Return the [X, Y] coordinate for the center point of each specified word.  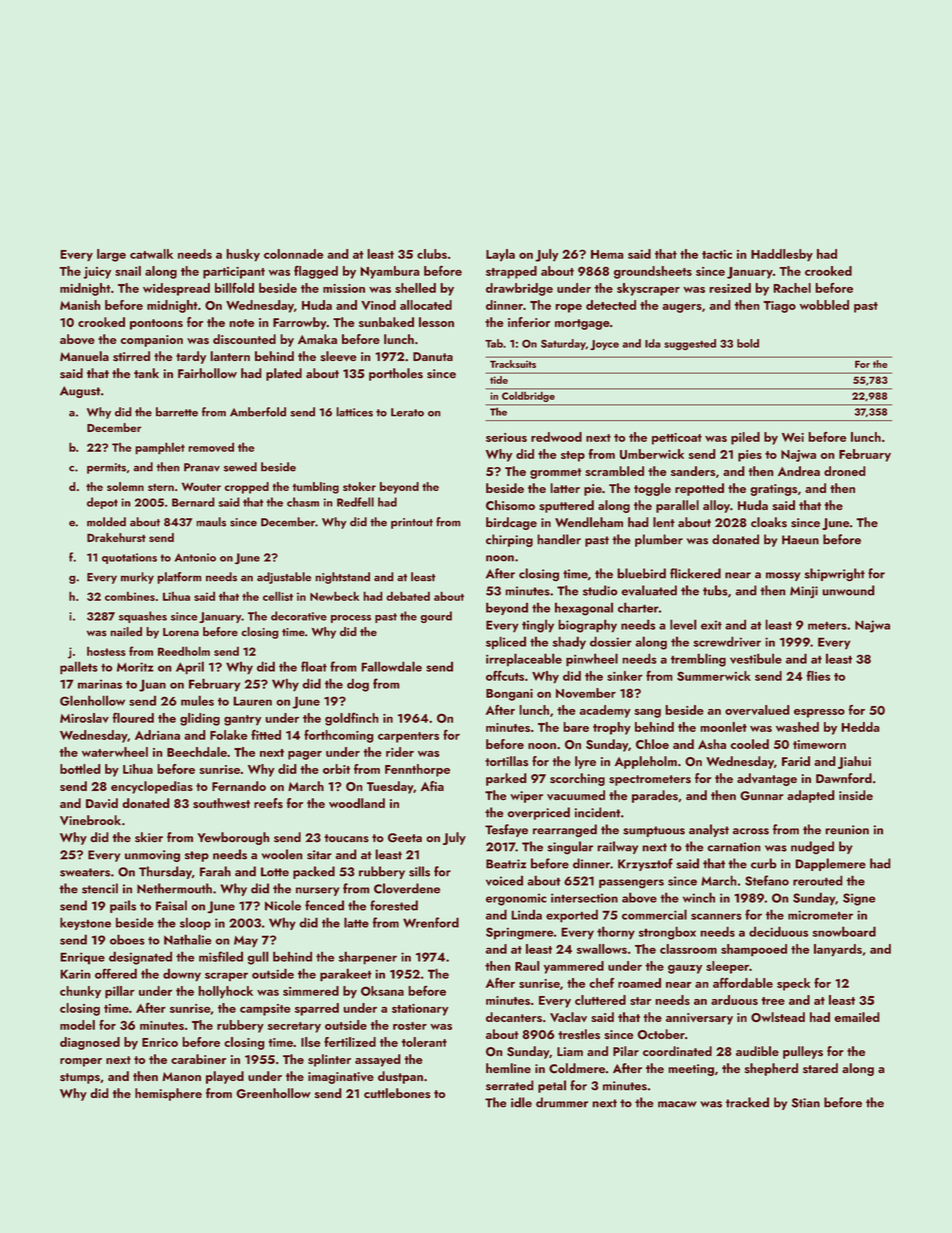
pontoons [156, 324]
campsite [265, 1010]
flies [818, 675]
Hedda [860, 727]
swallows [602, 949]
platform [179, 578]
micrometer [820, 915]
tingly [538, 626]
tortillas [506, 761]
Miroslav [84, 718]
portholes [396, 374]
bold [748, 343]
